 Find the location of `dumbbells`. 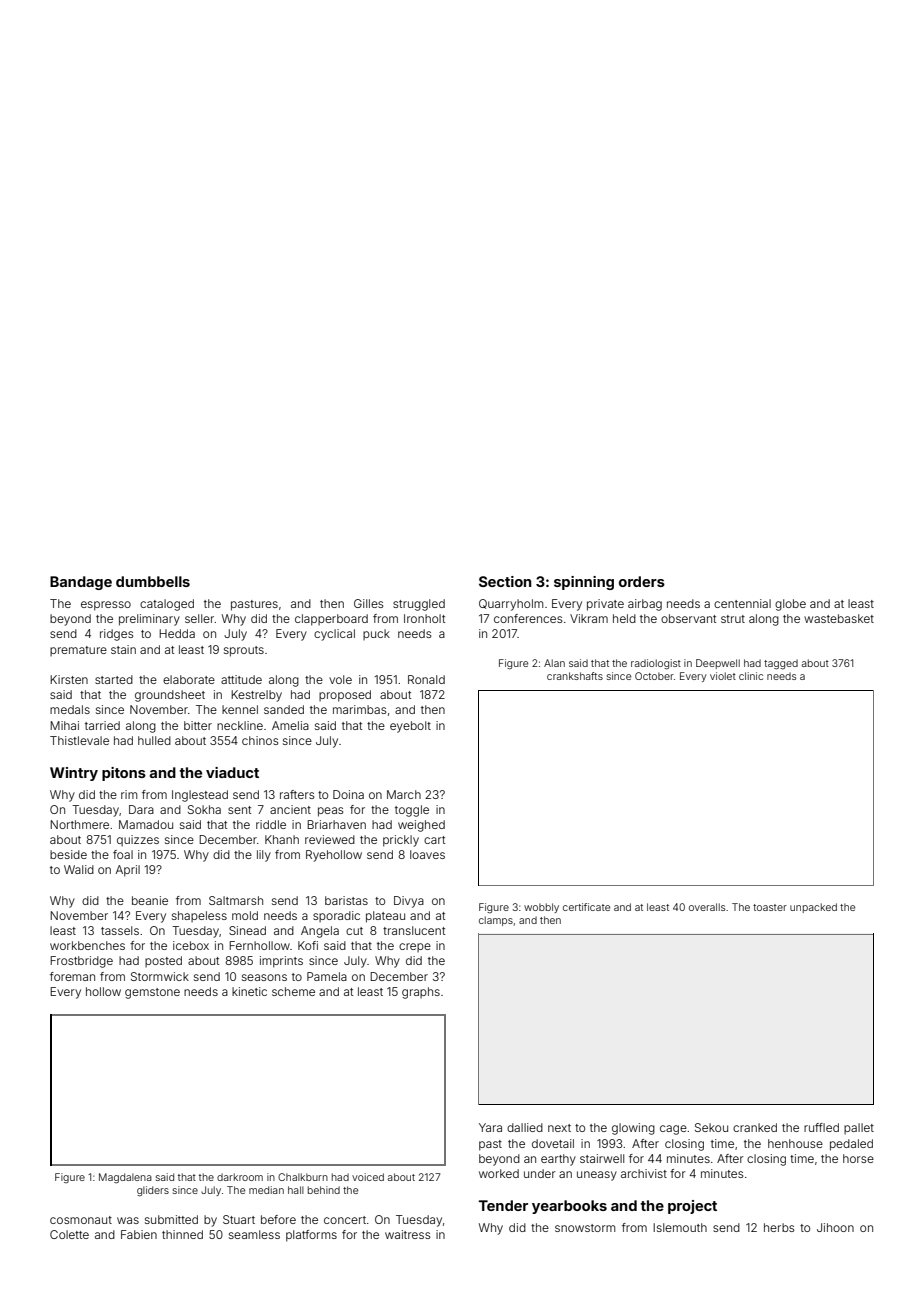

dumbbells is located at coordinates (153, 581).
